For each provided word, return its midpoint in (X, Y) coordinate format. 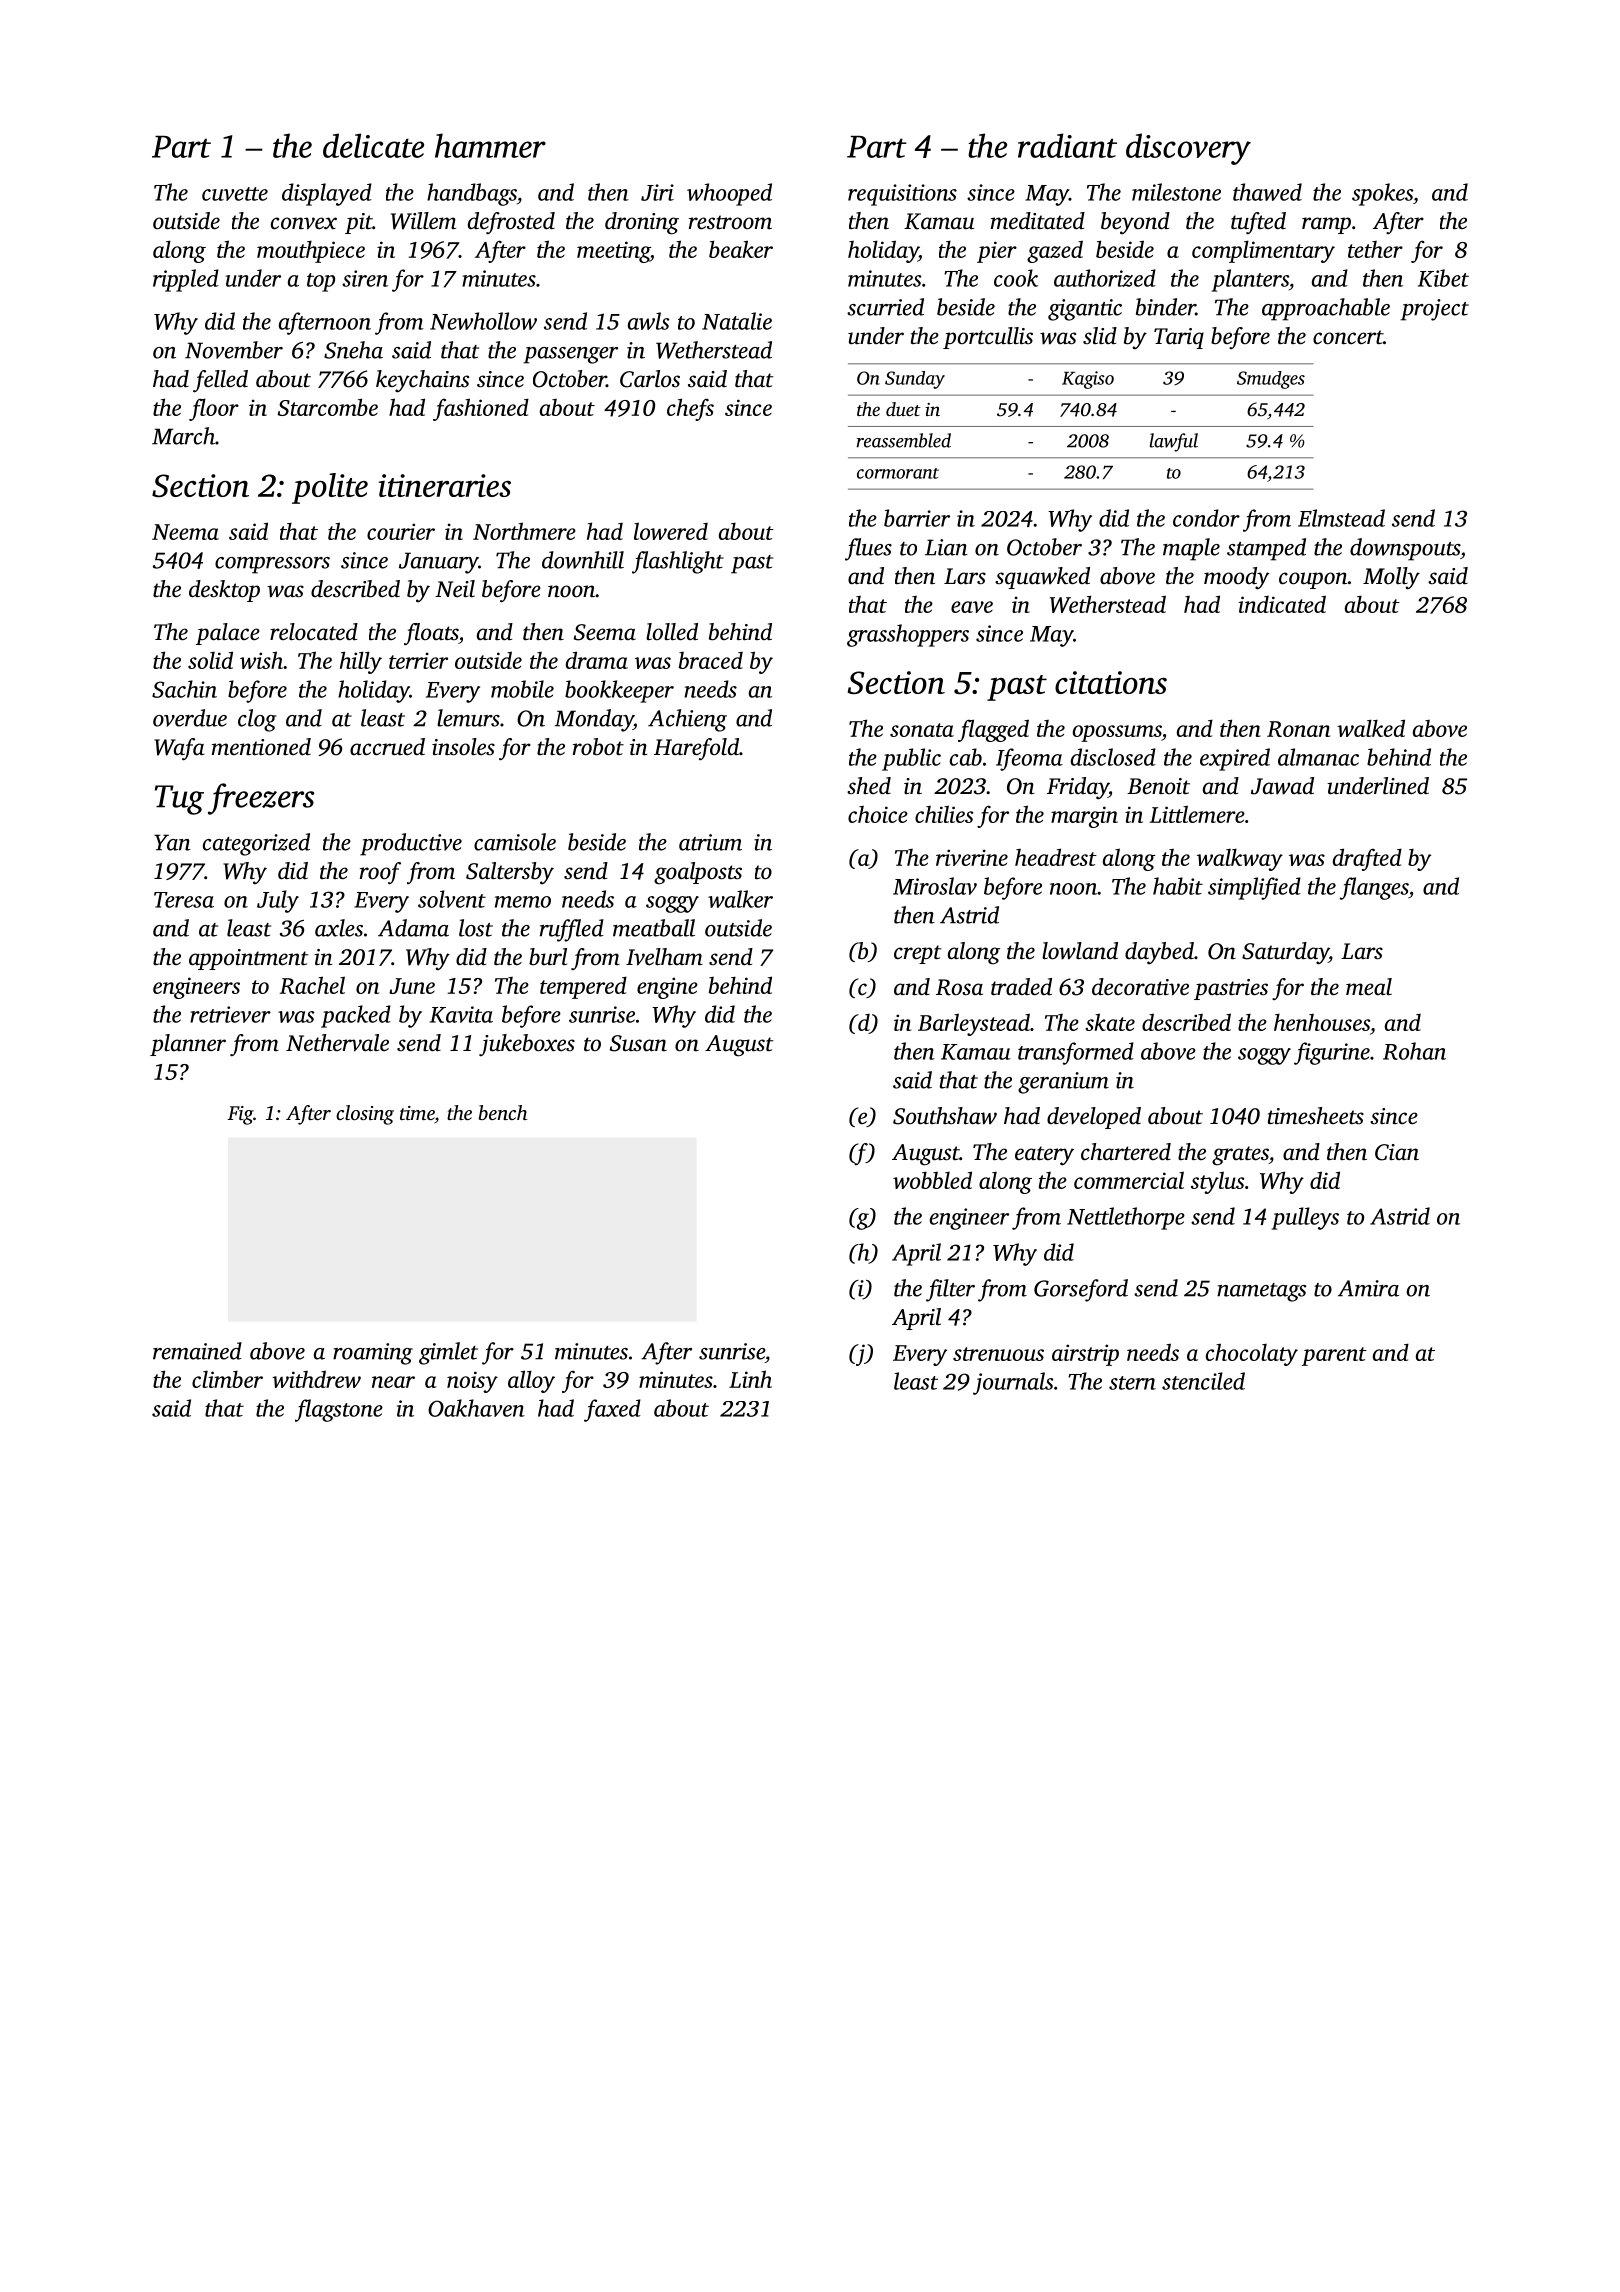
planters (1250, 280)
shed (869, 785)
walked (1371, 728)
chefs (690, 409)
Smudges (1271, 380)
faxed (612, 1410)
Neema (185, 532)
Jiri (657, 192)
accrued (387, 747)
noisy (472, 1382)
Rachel (312, 985)
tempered (583, 987)
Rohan (1414, 1051)
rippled (186, 280)
